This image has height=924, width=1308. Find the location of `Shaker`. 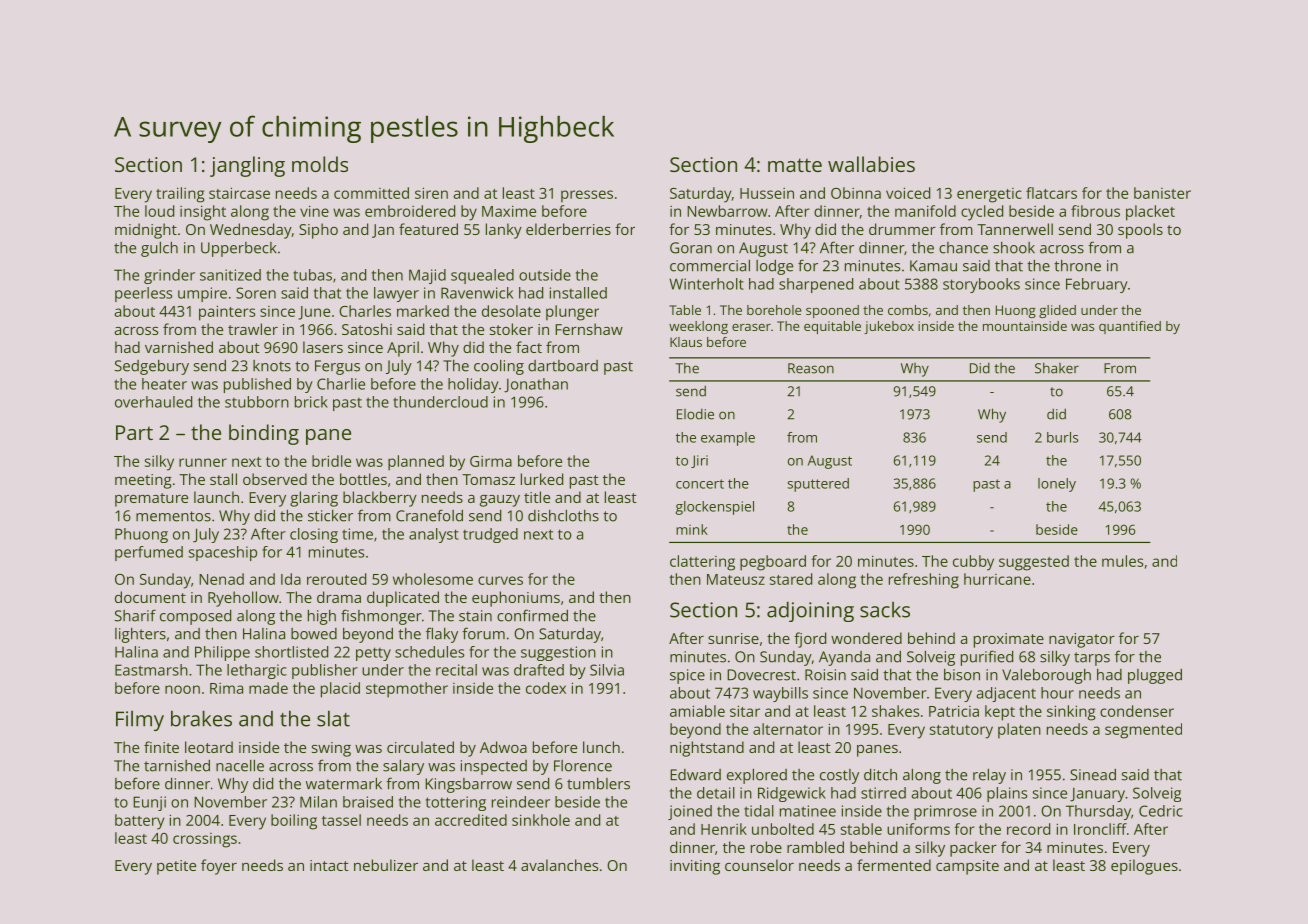

Shaker is located at coordinates (1057, 368).
